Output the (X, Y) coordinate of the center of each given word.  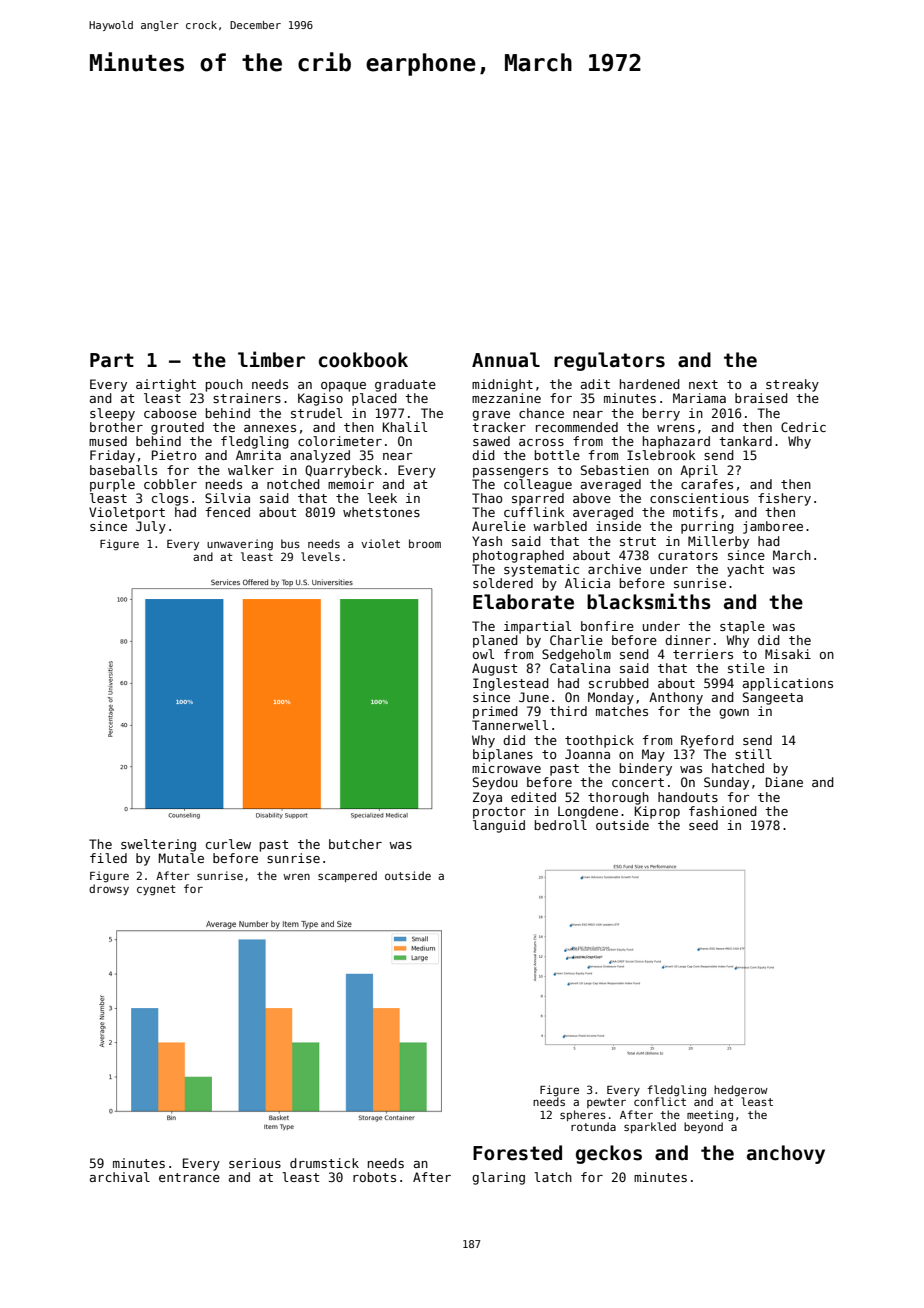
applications (788, 684)
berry (661, 414)
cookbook (363, 360)
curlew (228, 844)
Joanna (587, 754)
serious (255, 1163)
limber (271, 359)
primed (495, 712)
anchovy (786, 1154)
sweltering (158, 845)
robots (374, 1177)
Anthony (676, 698)
